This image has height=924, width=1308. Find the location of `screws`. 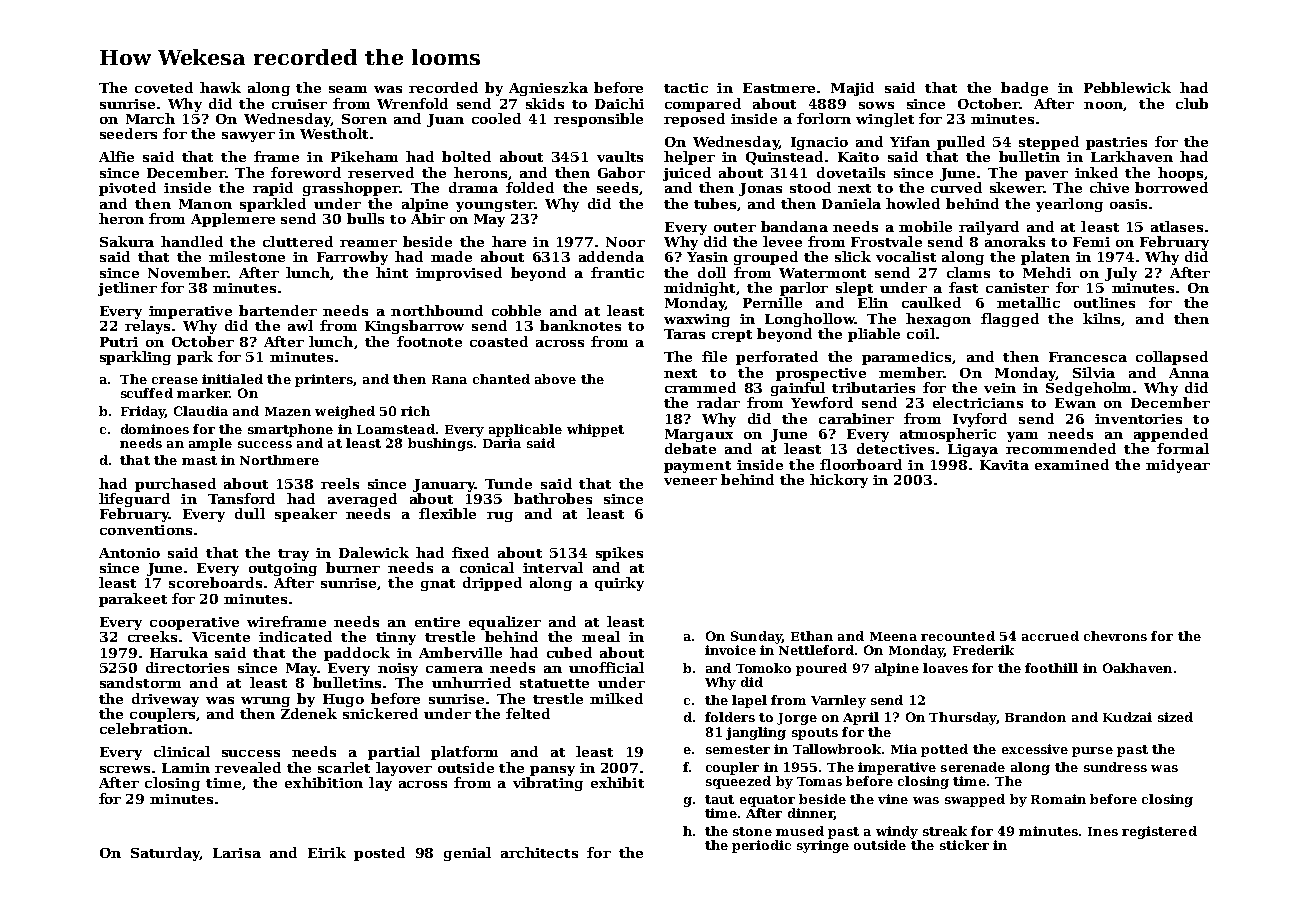

screws is located at coordinates (125, 769).
